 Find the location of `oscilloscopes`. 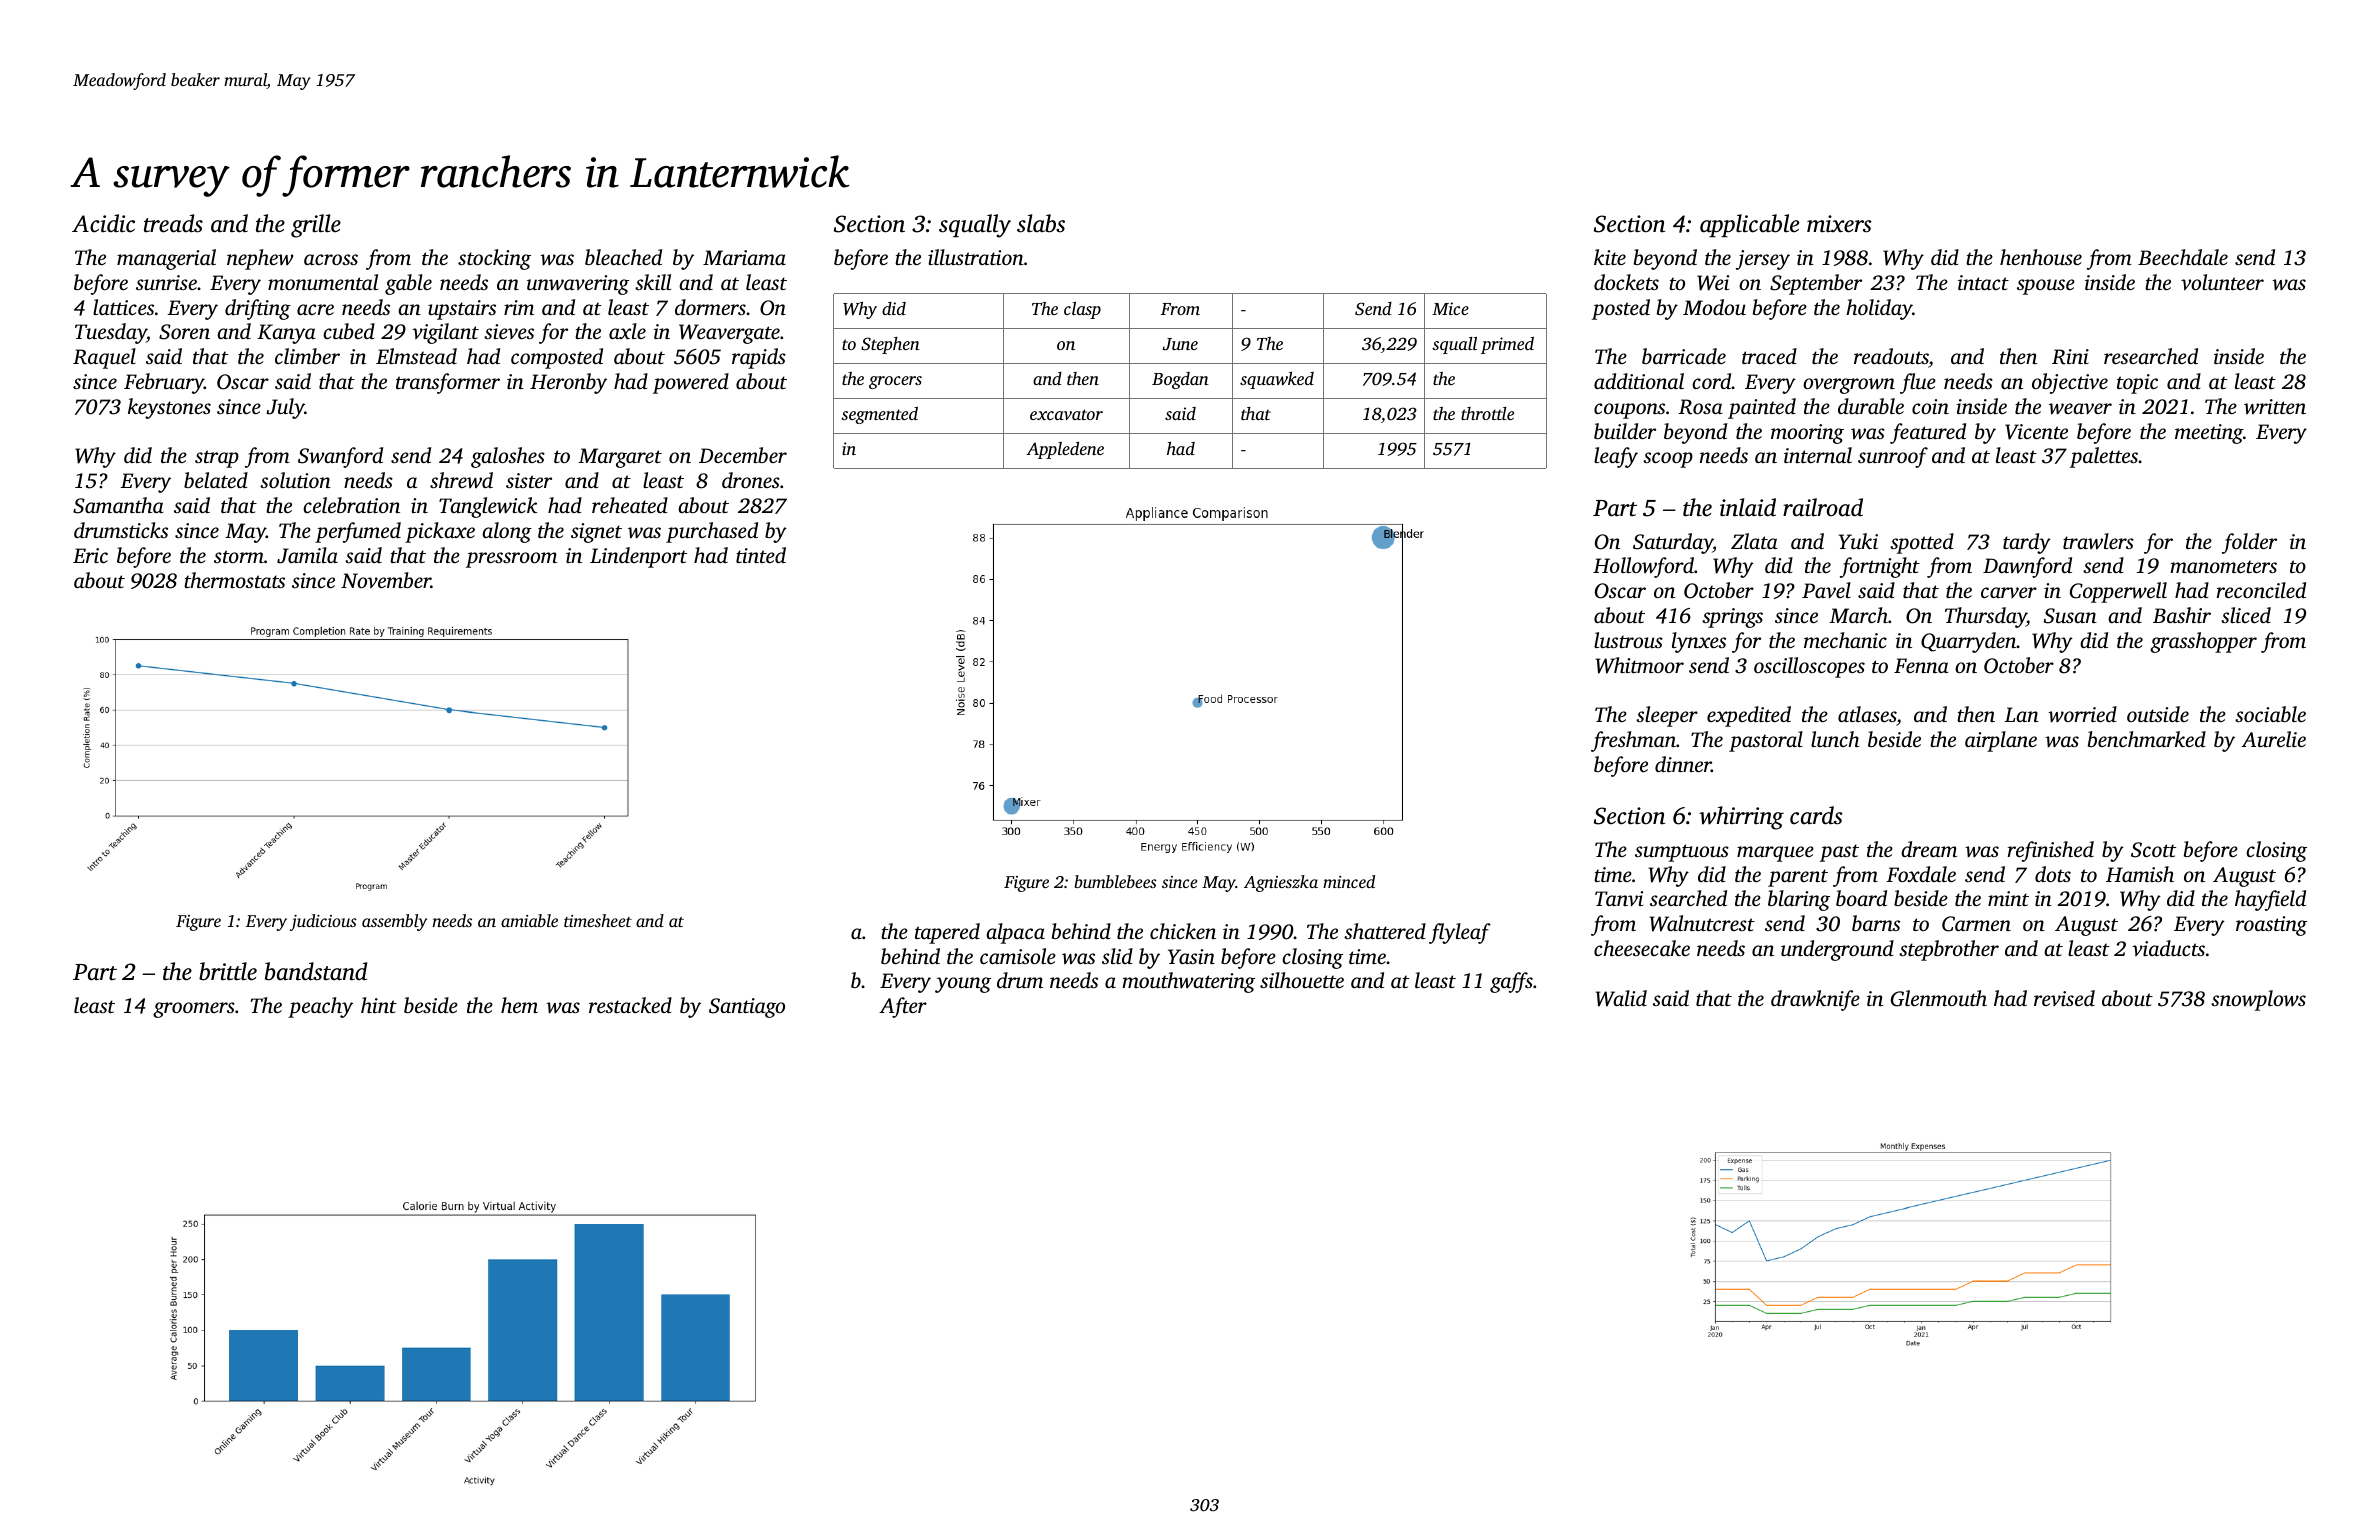

oscilloscopes is located at coordinates (1809, 667).
